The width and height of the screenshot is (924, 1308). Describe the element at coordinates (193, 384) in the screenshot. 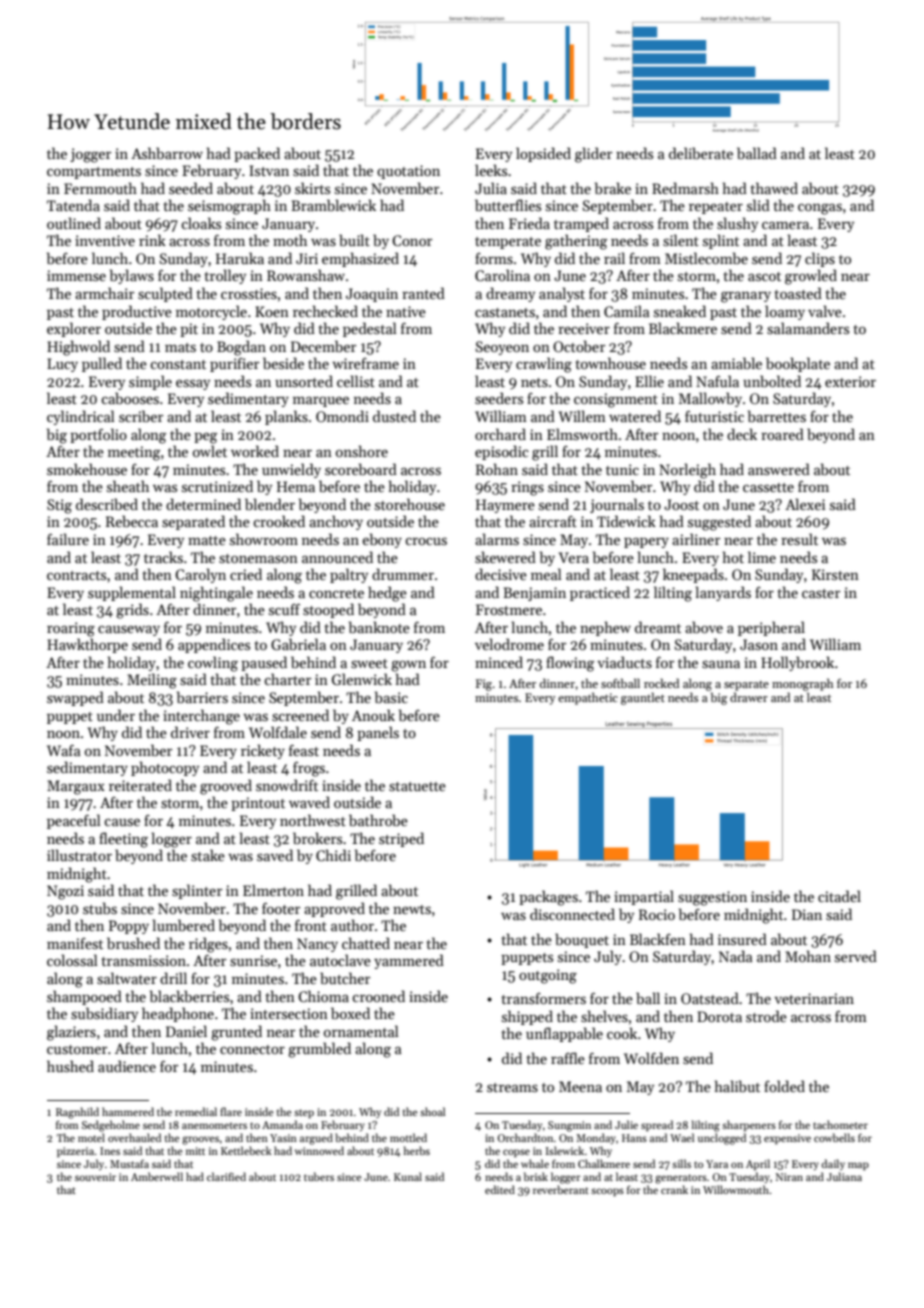

I see `essay` at that location.
